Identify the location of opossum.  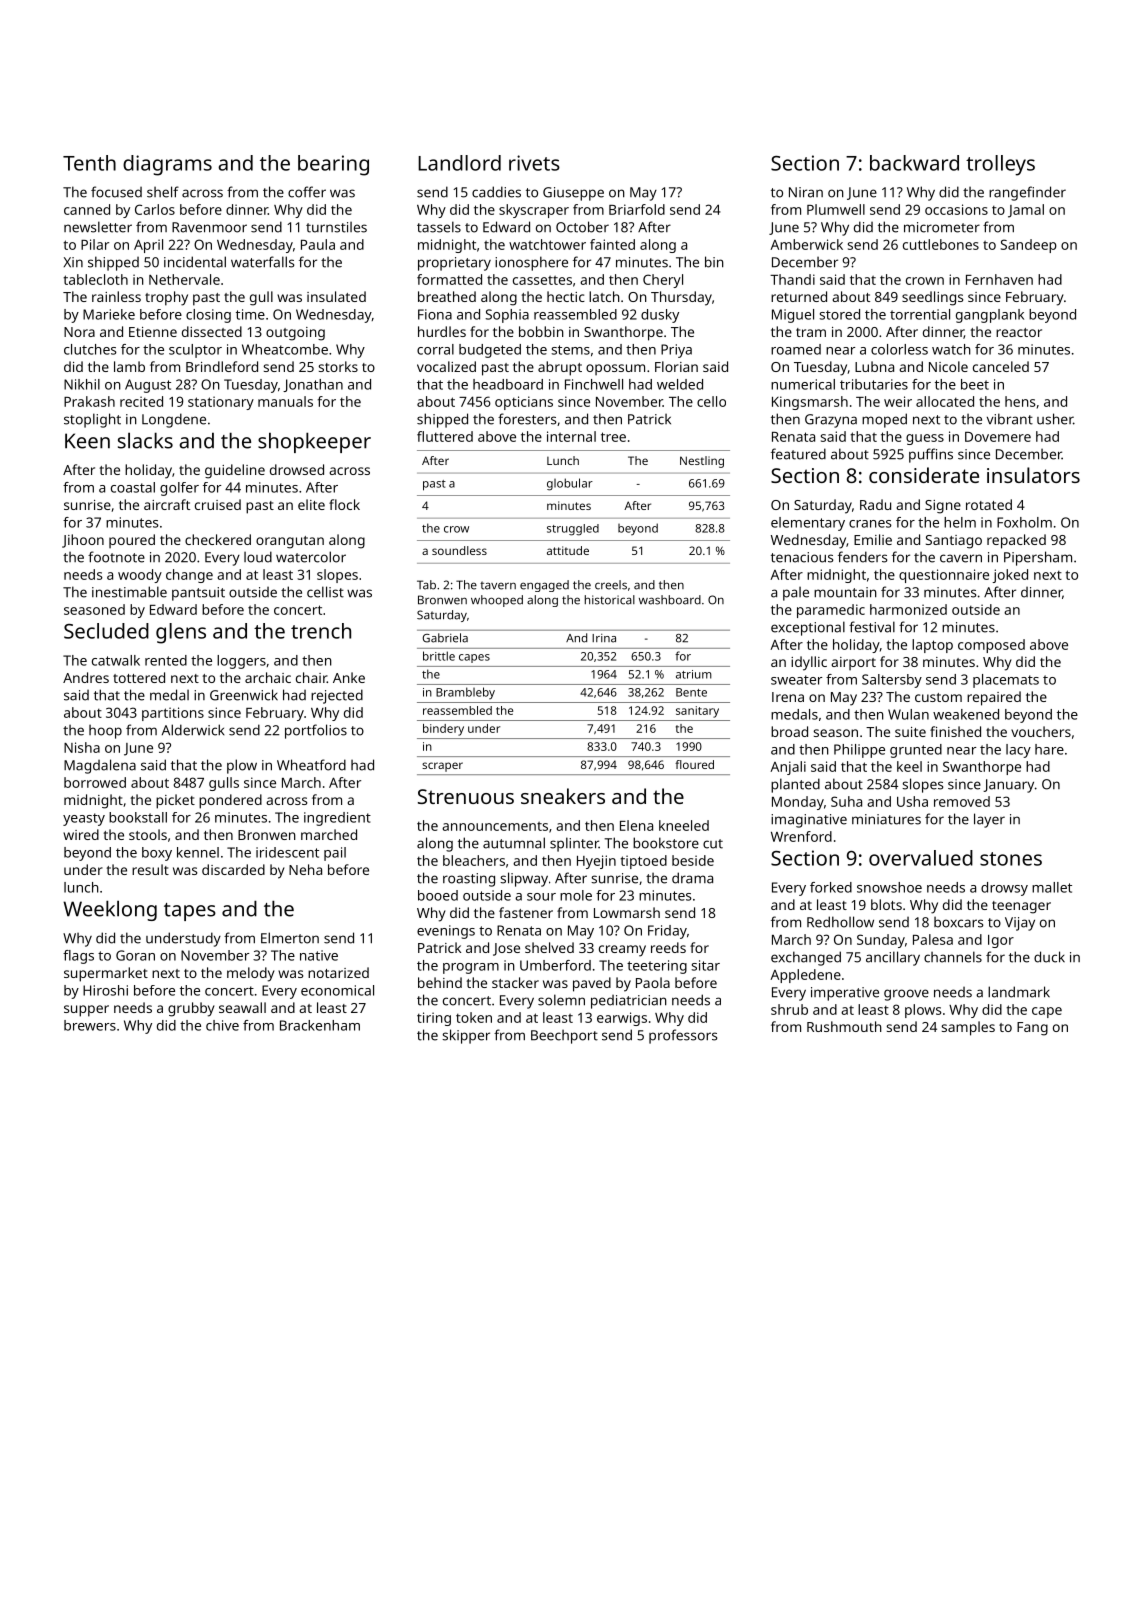
(615, 369).
